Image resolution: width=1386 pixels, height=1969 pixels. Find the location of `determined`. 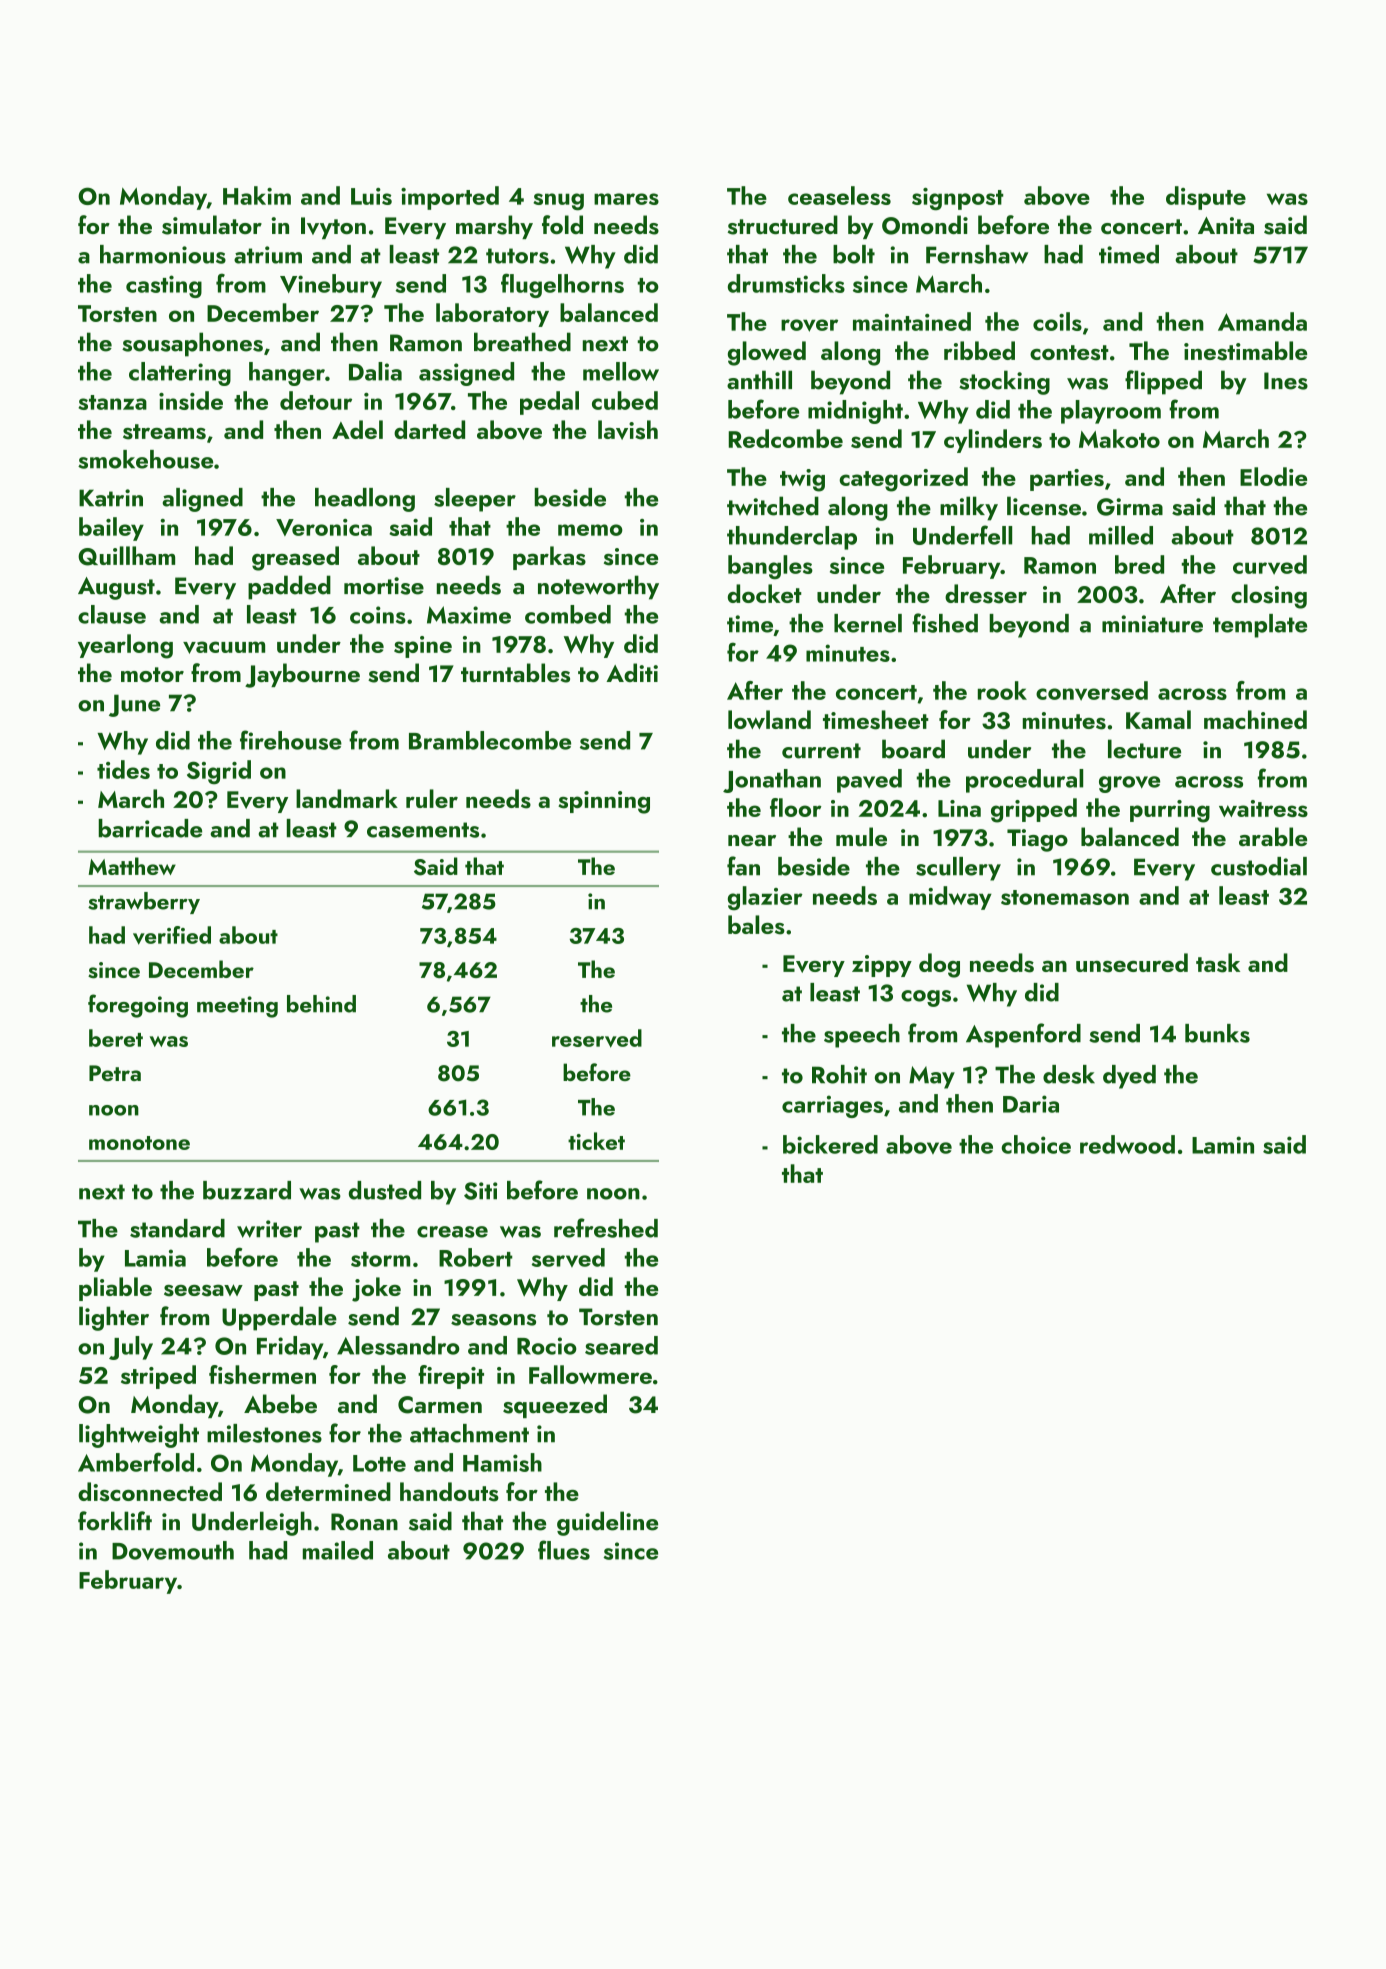

determined is located at coordinates (328, 1491).
